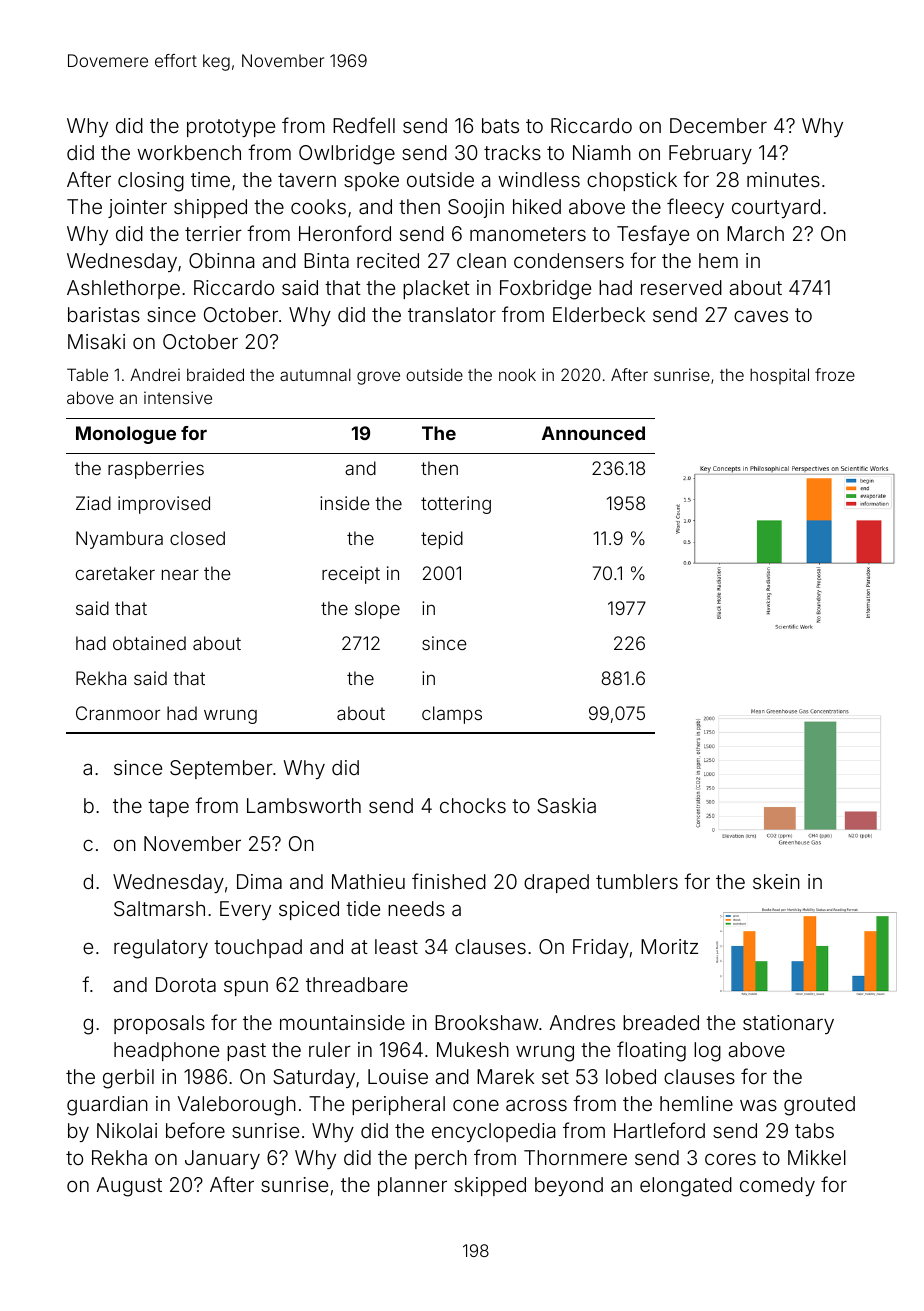 Image resolution: width=924 pixels, height=1311 pixels. What do you see at coordinates (779, 376) in the screenshot?
I see `hospital` at bounding box center [779, 376].
